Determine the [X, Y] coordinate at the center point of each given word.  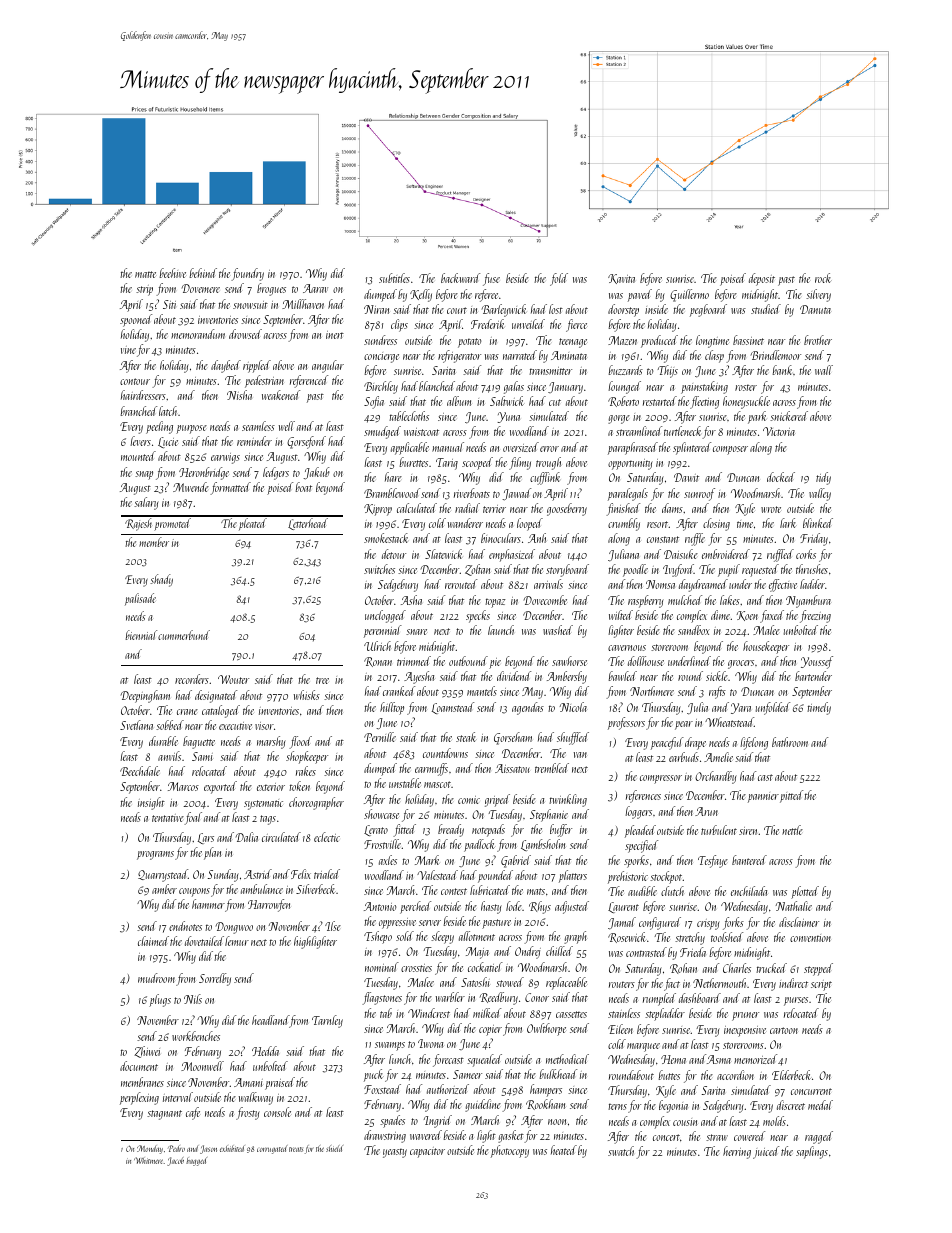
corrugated [272, 1149]
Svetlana [136, 725]
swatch [621, 1151]
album [459, 401]
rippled [257, 366]
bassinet [748, 340]
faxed [772, 616]
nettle [792, 830]
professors [626, 723]
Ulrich [377, 646]
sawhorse [569, 661]
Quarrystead [163, 875]
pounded [495, 876]
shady [161, 580]
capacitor [427, 1152]
